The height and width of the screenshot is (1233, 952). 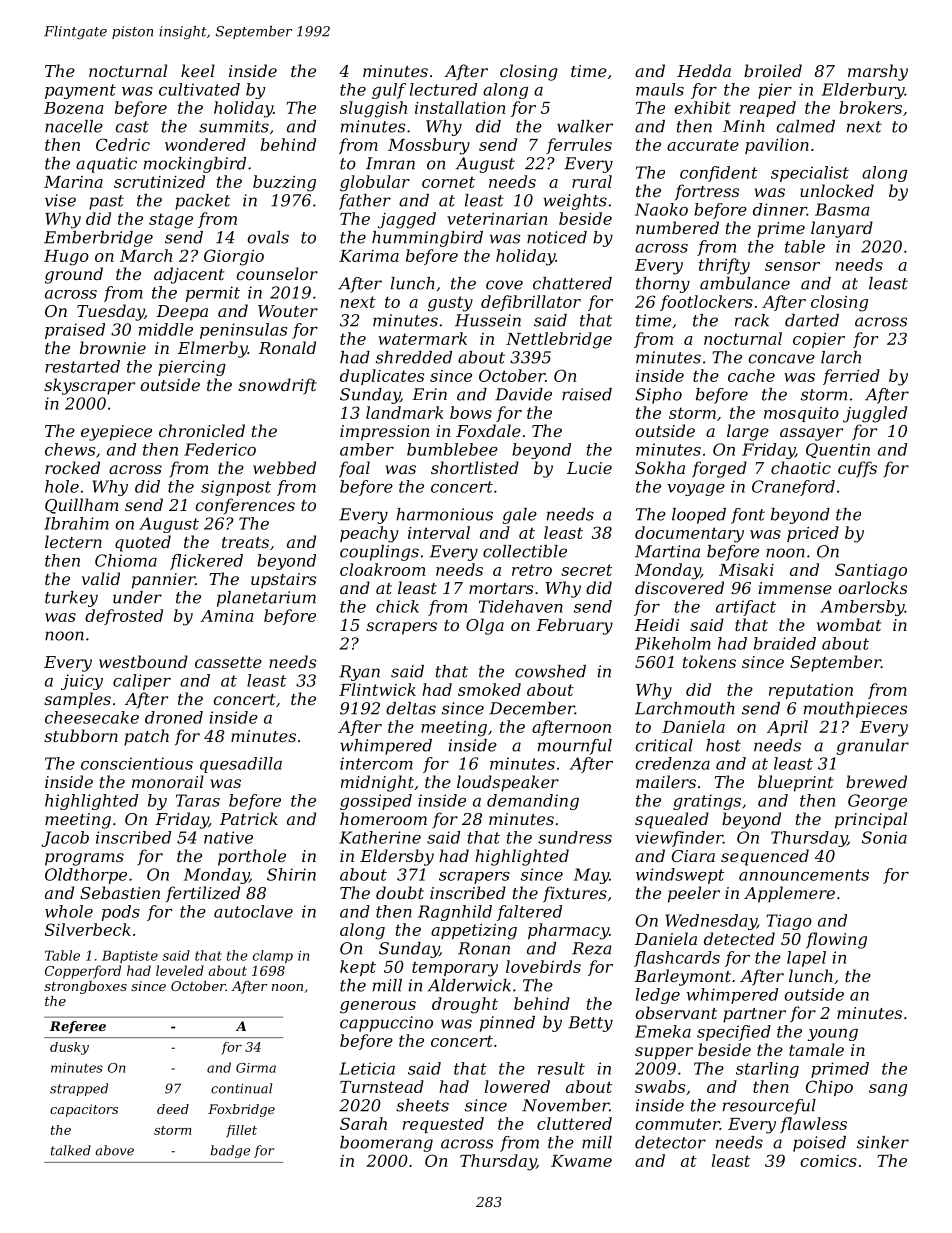 I want to click on badge, so click(x=230, y=1151).
